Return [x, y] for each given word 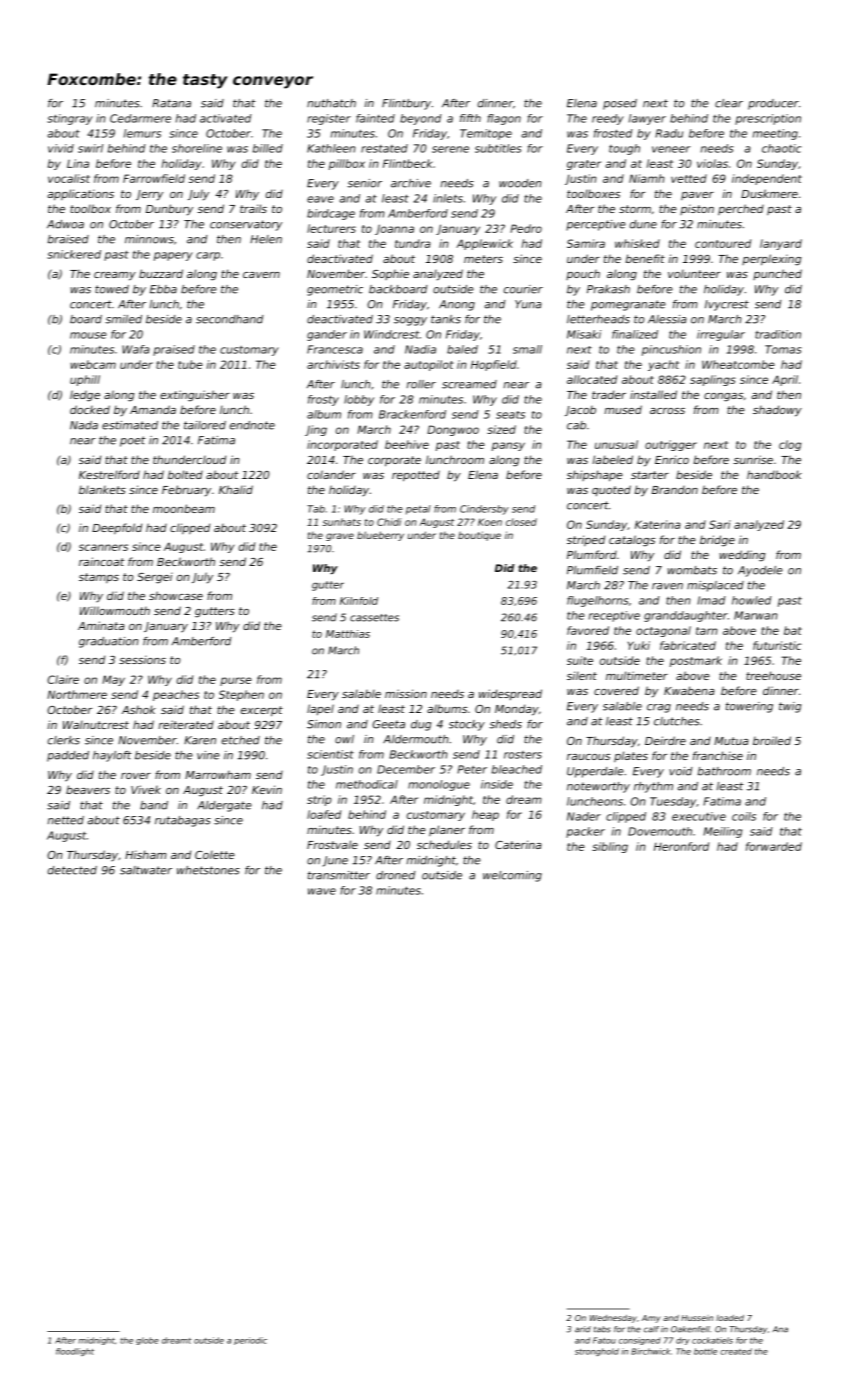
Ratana [171, 103]
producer [773, 104]
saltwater [146, 870]
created [736, 1351]
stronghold [597, 1352]
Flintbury [406, 104]
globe [147, 1341]
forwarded [774, 846]
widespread [510, 694]
